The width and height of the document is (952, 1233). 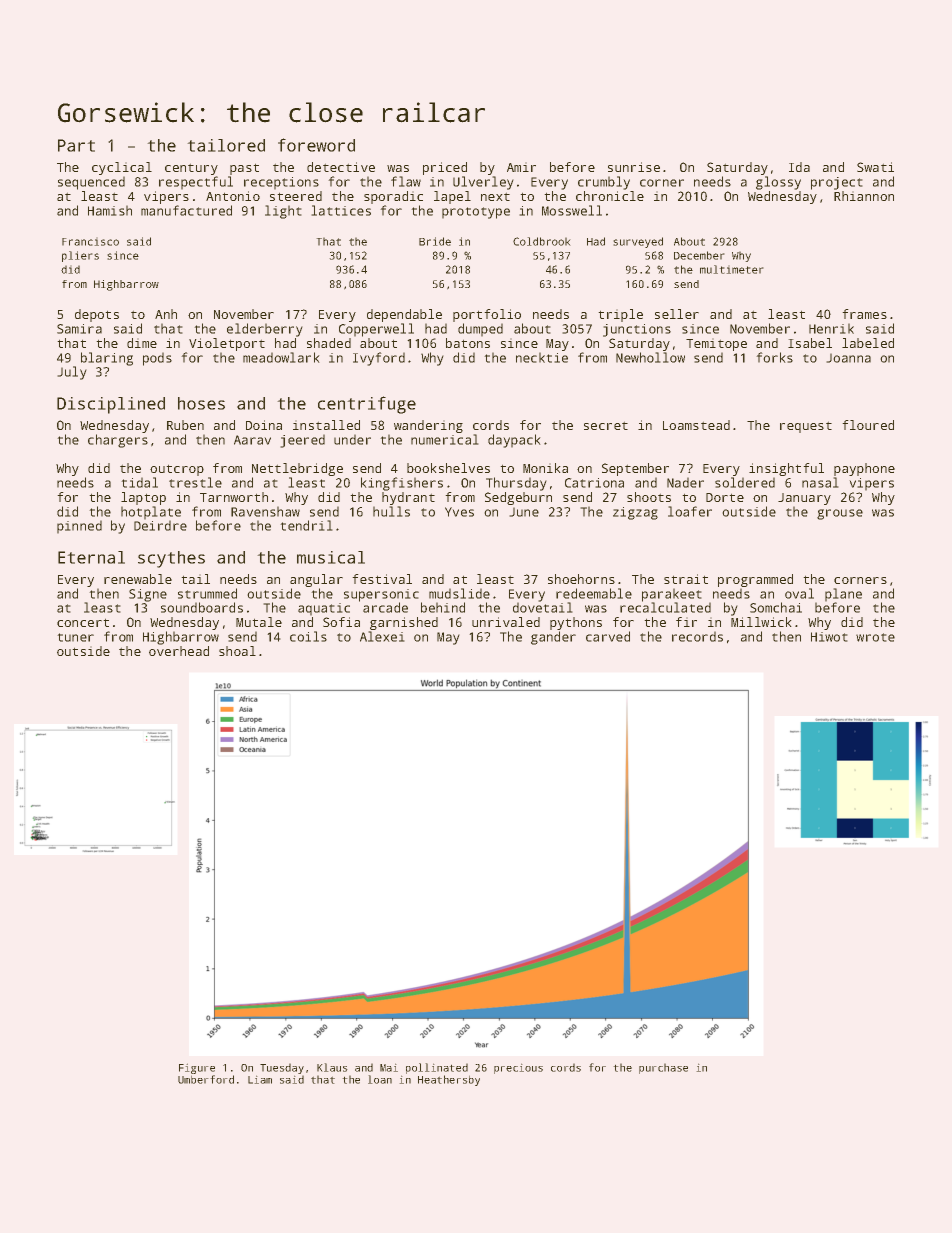 What do you see at coordinates (608, 636) in the document?
I see `carved` at bounding box center [608, 636].
